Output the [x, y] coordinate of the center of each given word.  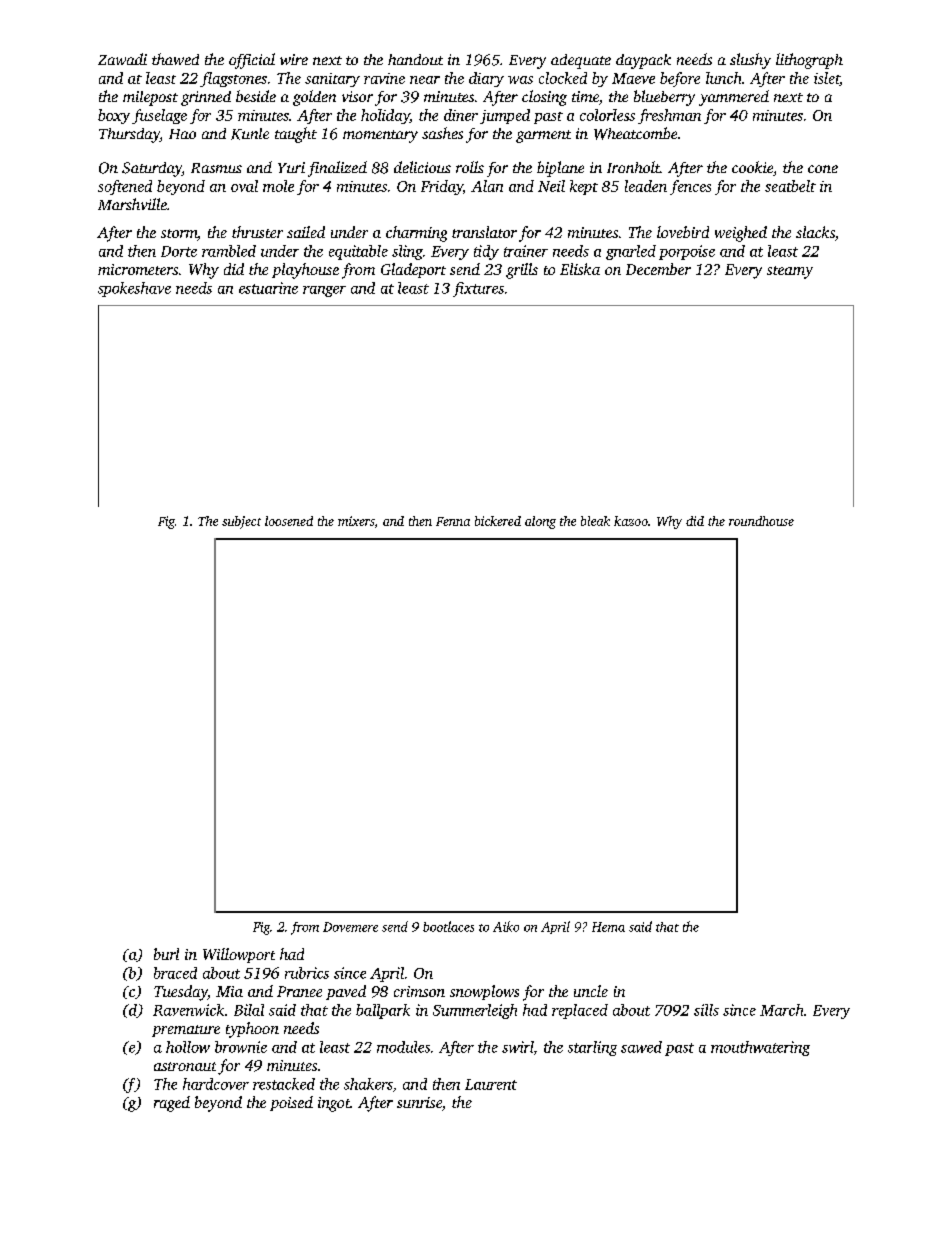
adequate [581, 61]
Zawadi [122, 59]
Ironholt [633, 167]
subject [241, 522]
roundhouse [761, 521]
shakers [368, 1084]
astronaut [185, 1066]
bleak [595, 521]
